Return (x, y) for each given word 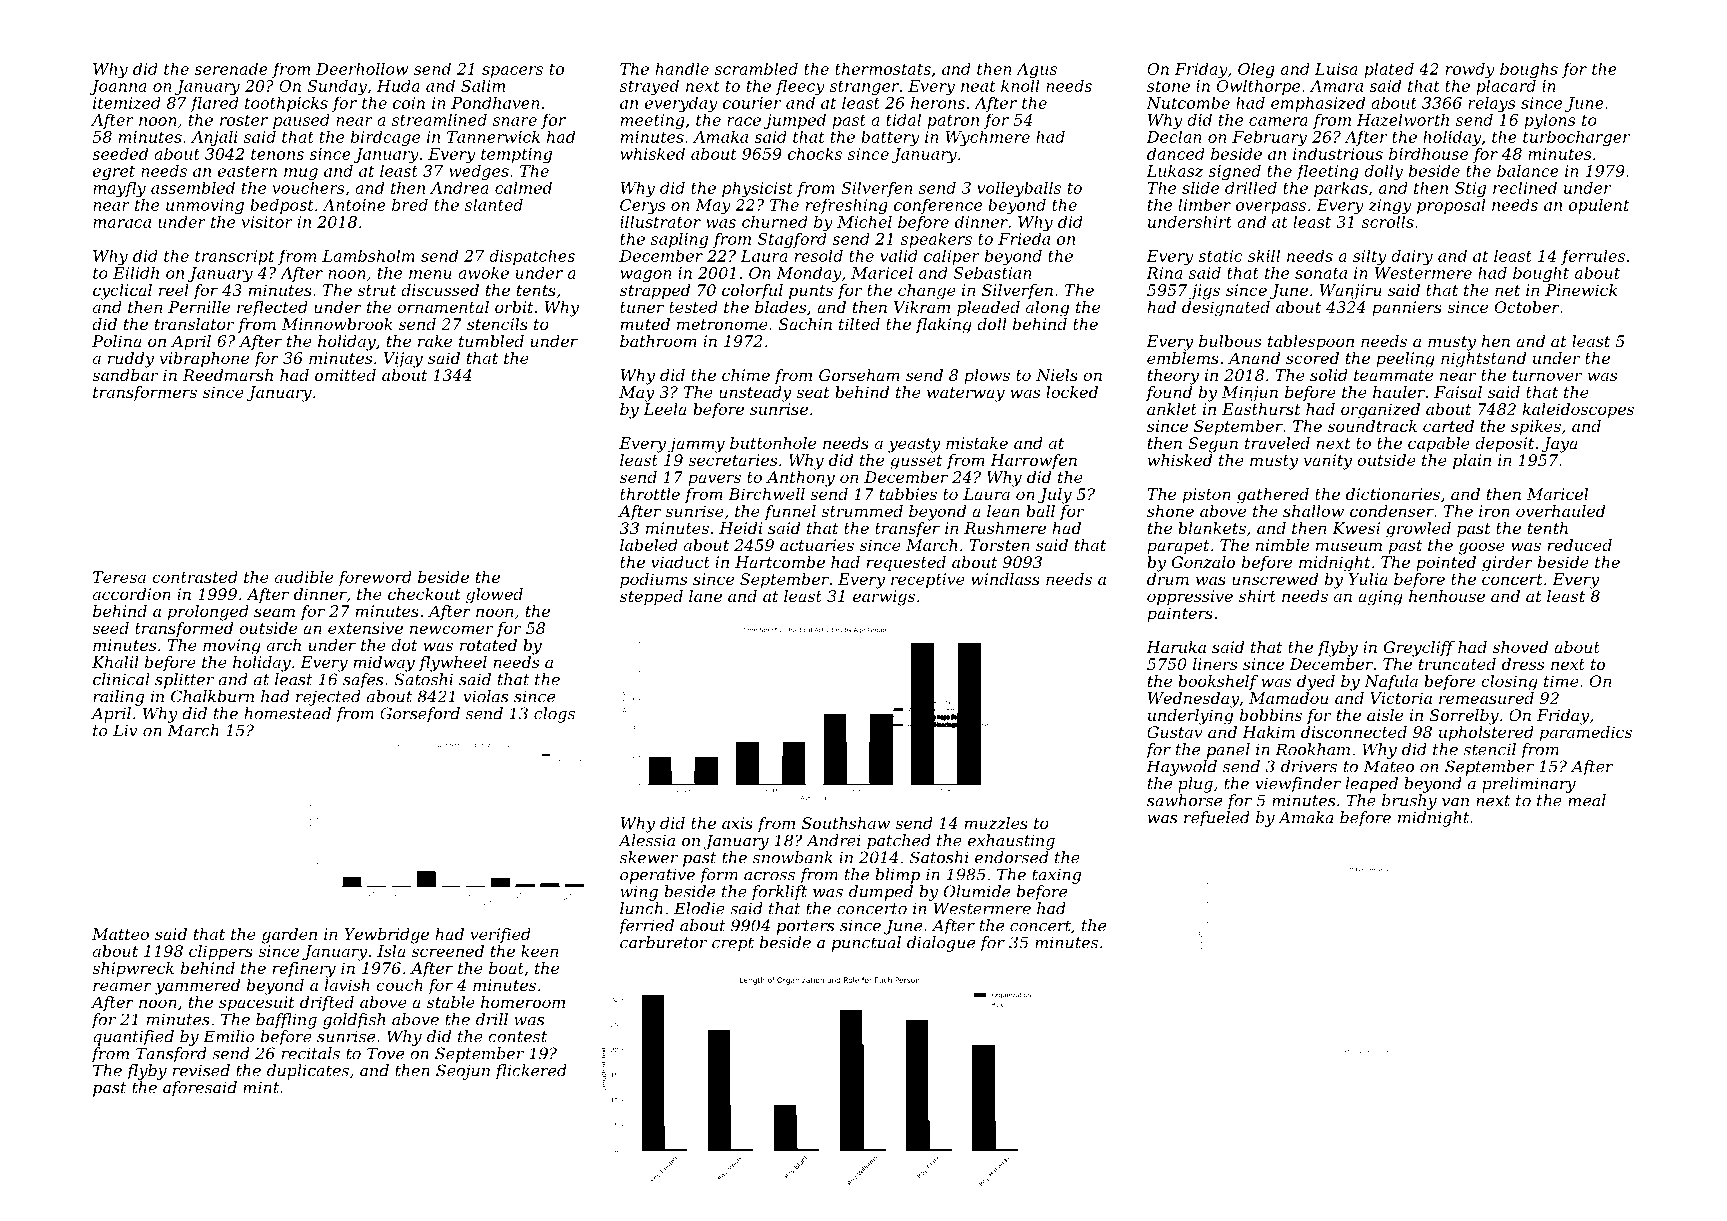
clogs (554, 715)
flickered (531, 1072)
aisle (1385, 715)
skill (1264, 255)
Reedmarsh (228, 375)
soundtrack (1372, 426)
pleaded (988, 308)
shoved (1520, 647)
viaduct (680, 562)
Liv (125, 730)
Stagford (792, 240)
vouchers (308, 187)
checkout (424, 594)
